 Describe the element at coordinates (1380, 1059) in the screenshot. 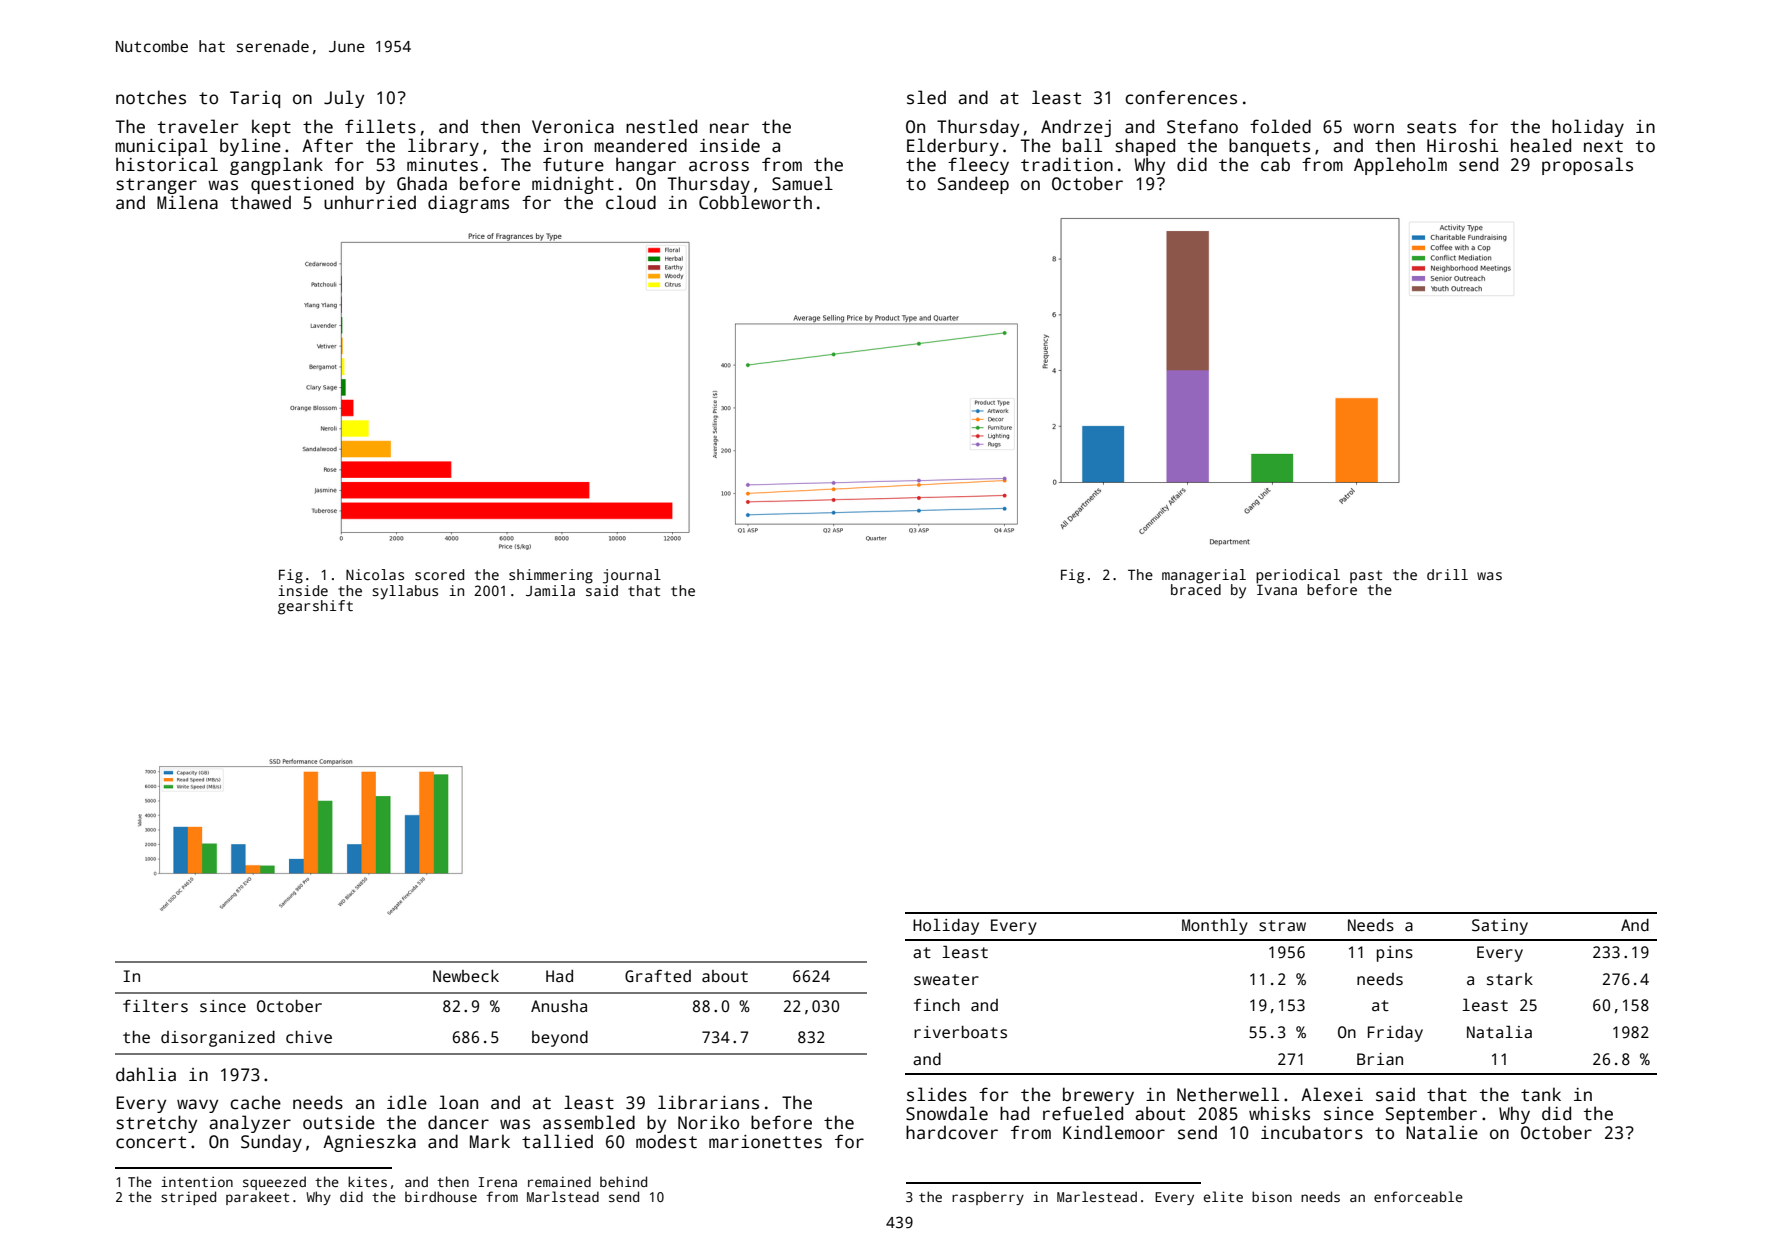

I see `Brian` at that location.
